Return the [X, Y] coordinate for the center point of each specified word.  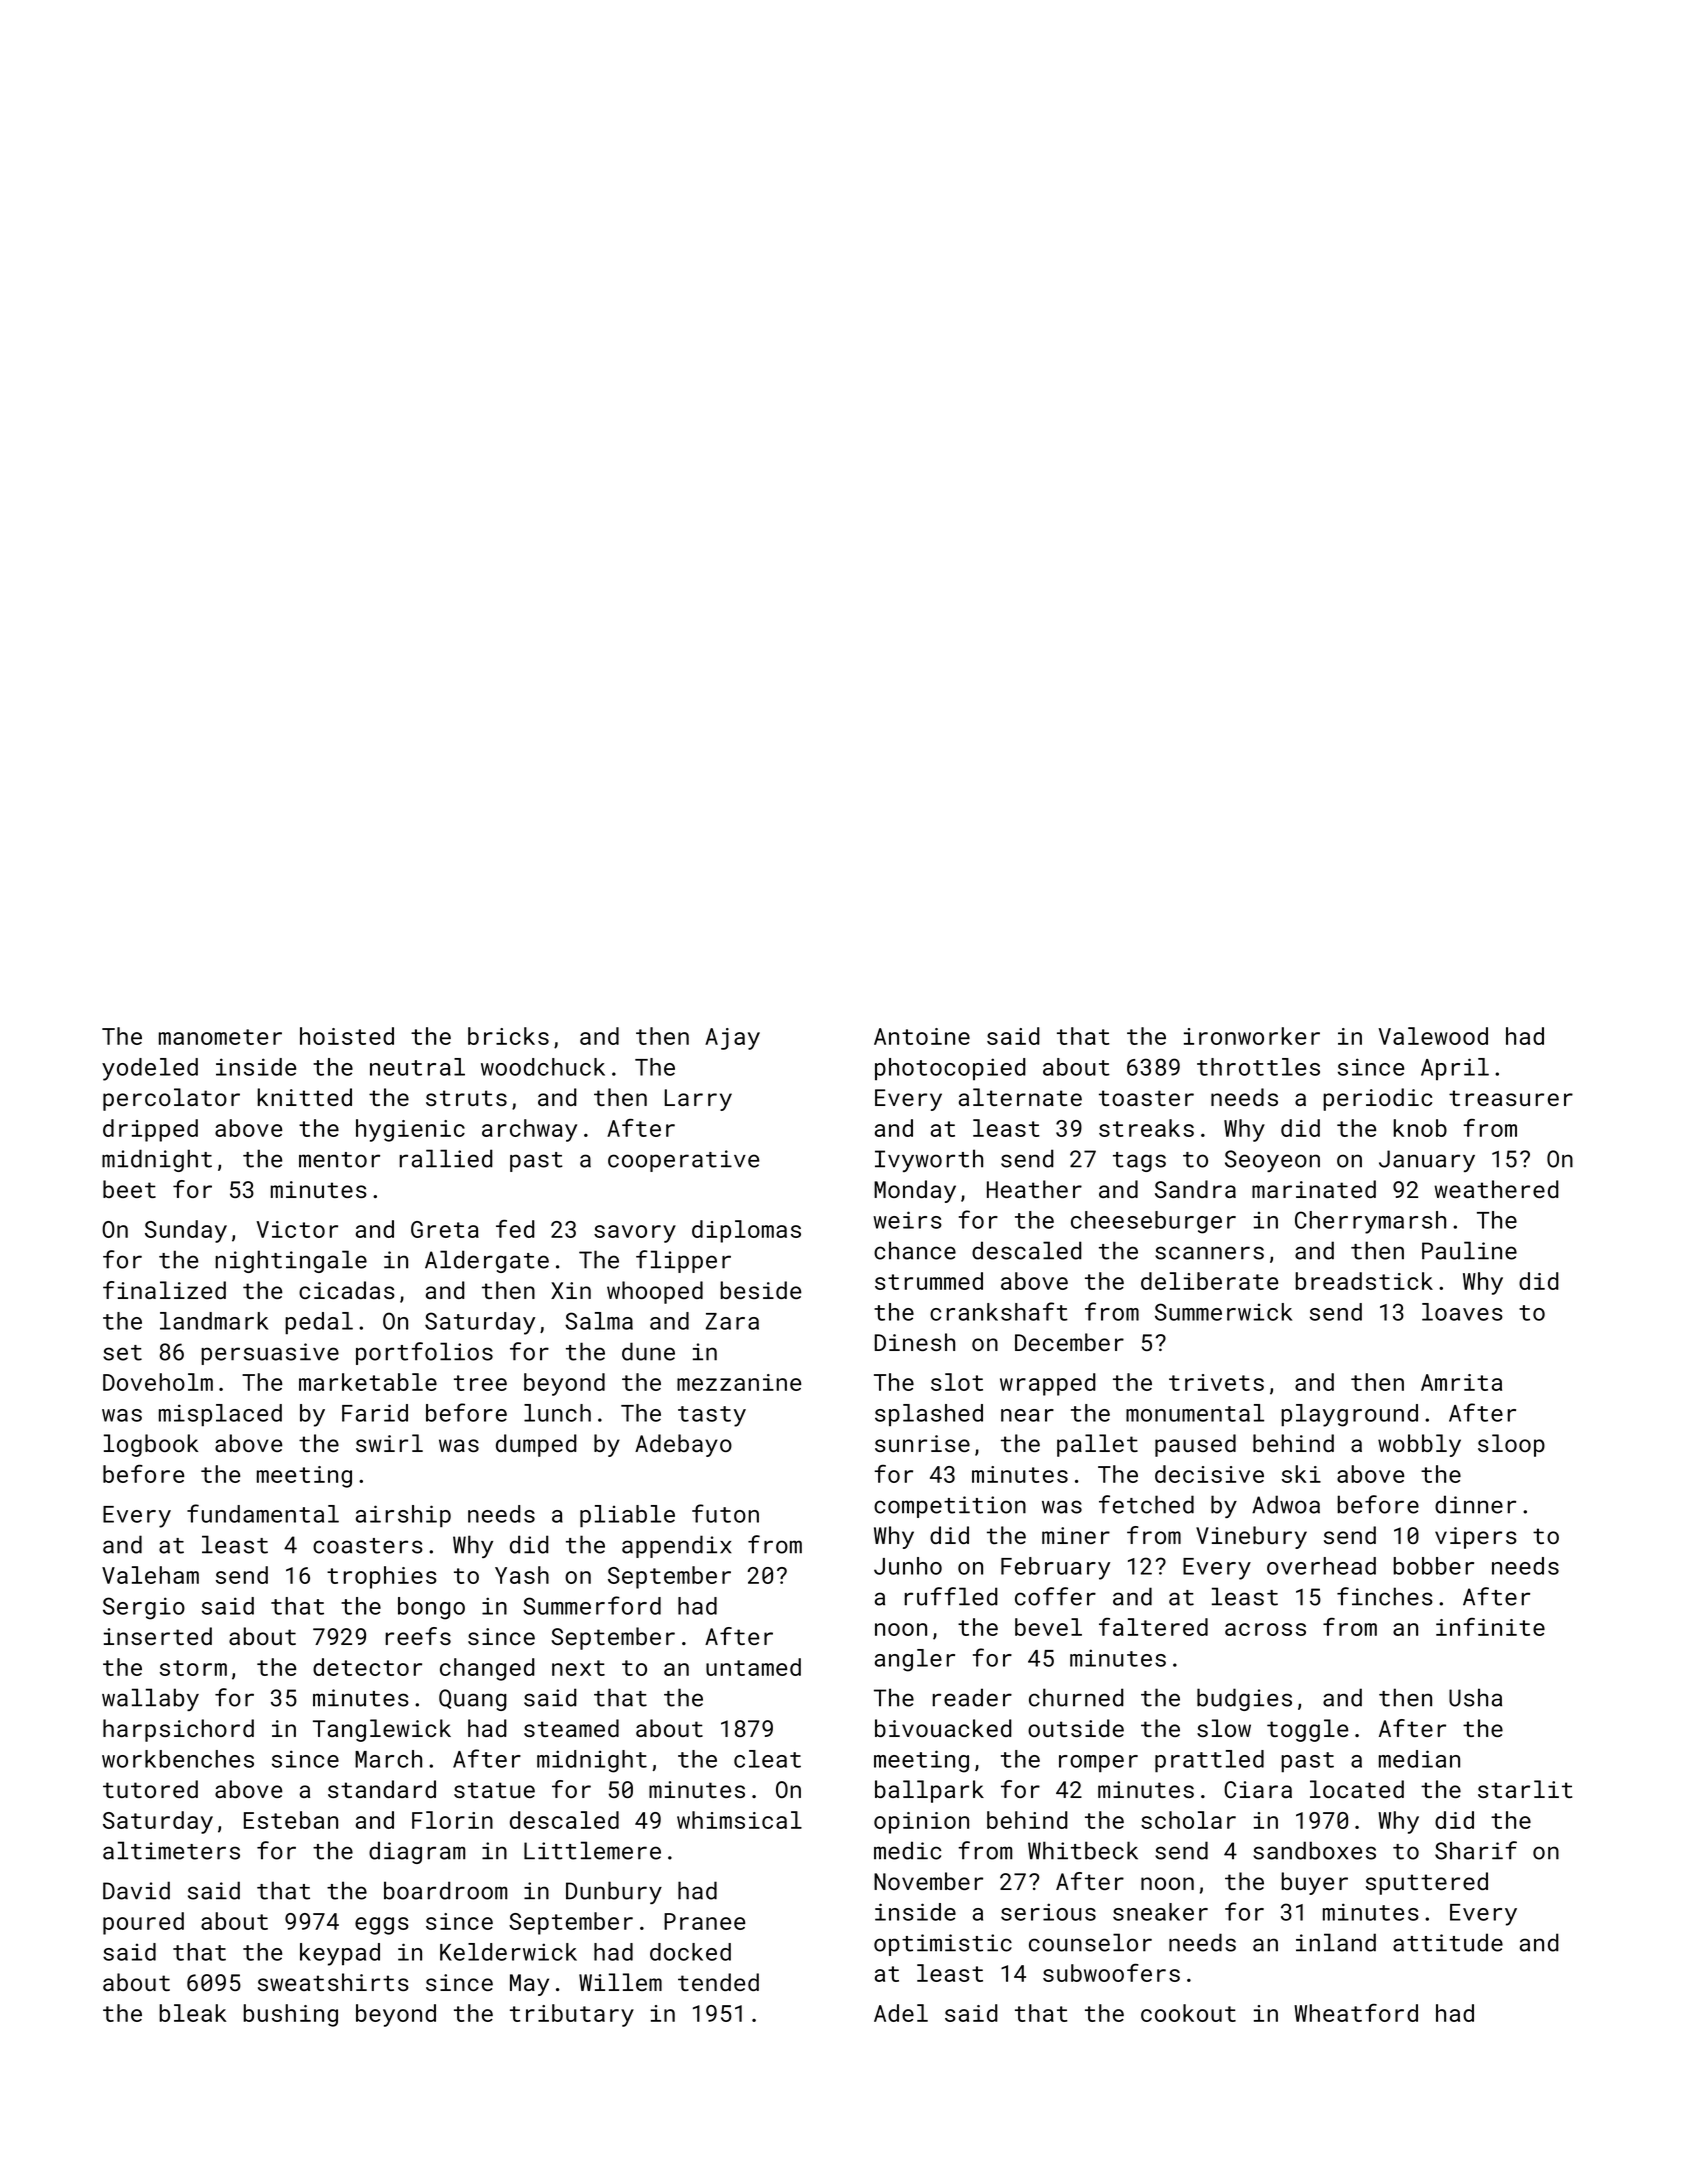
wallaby [150, 1699]
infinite [1490, 1627]
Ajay [732, 1039]
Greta [445, 1229]
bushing [290, 2015]
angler [915, 1660]
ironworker [1252, 1036]
